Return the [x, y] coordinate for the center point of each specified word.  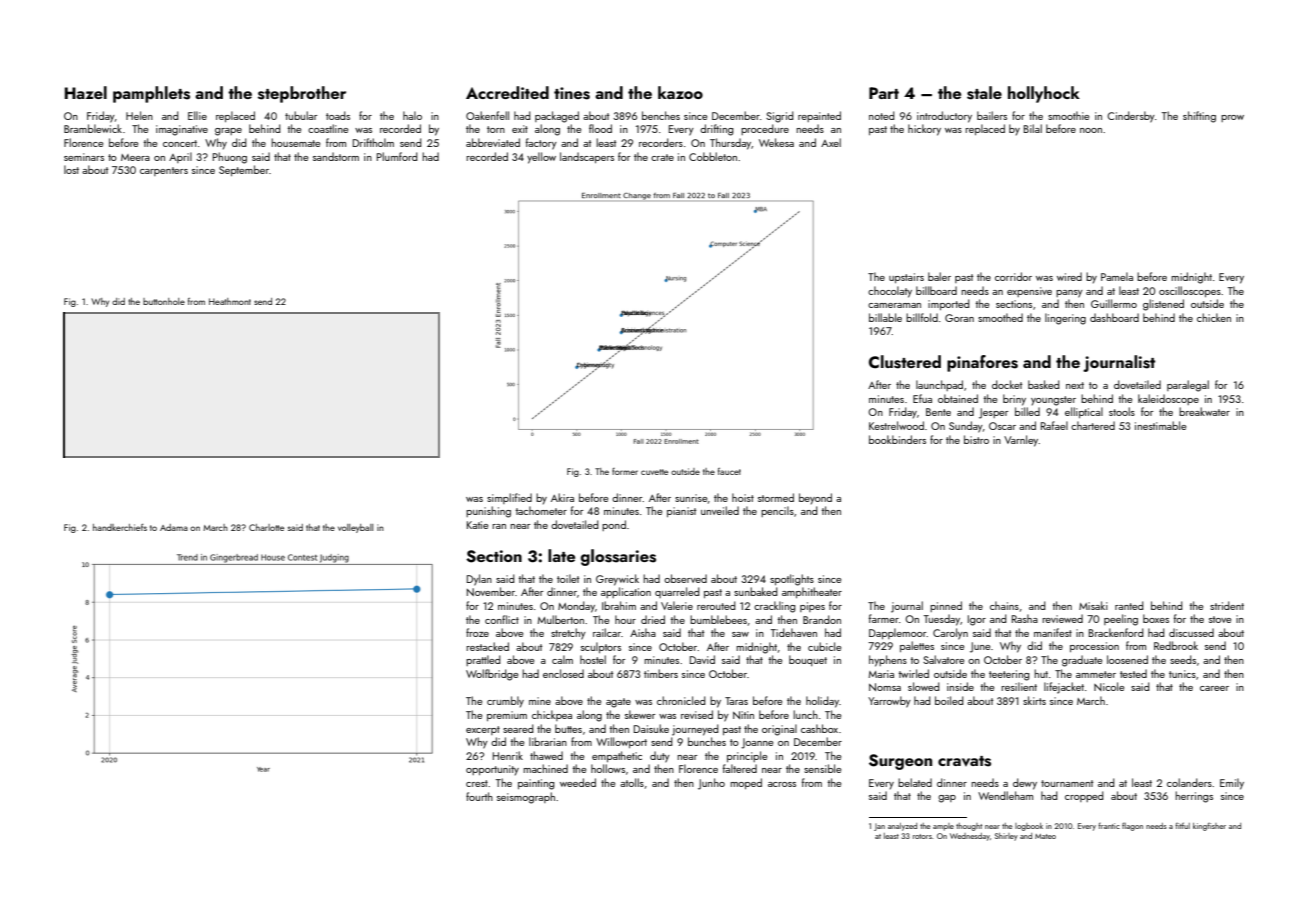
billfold [922, 317]
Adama [174, 527]
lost [71, 169]
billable [885, 317]
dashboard [1114, 317]
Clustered [905, 362]
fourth [479, 796]
